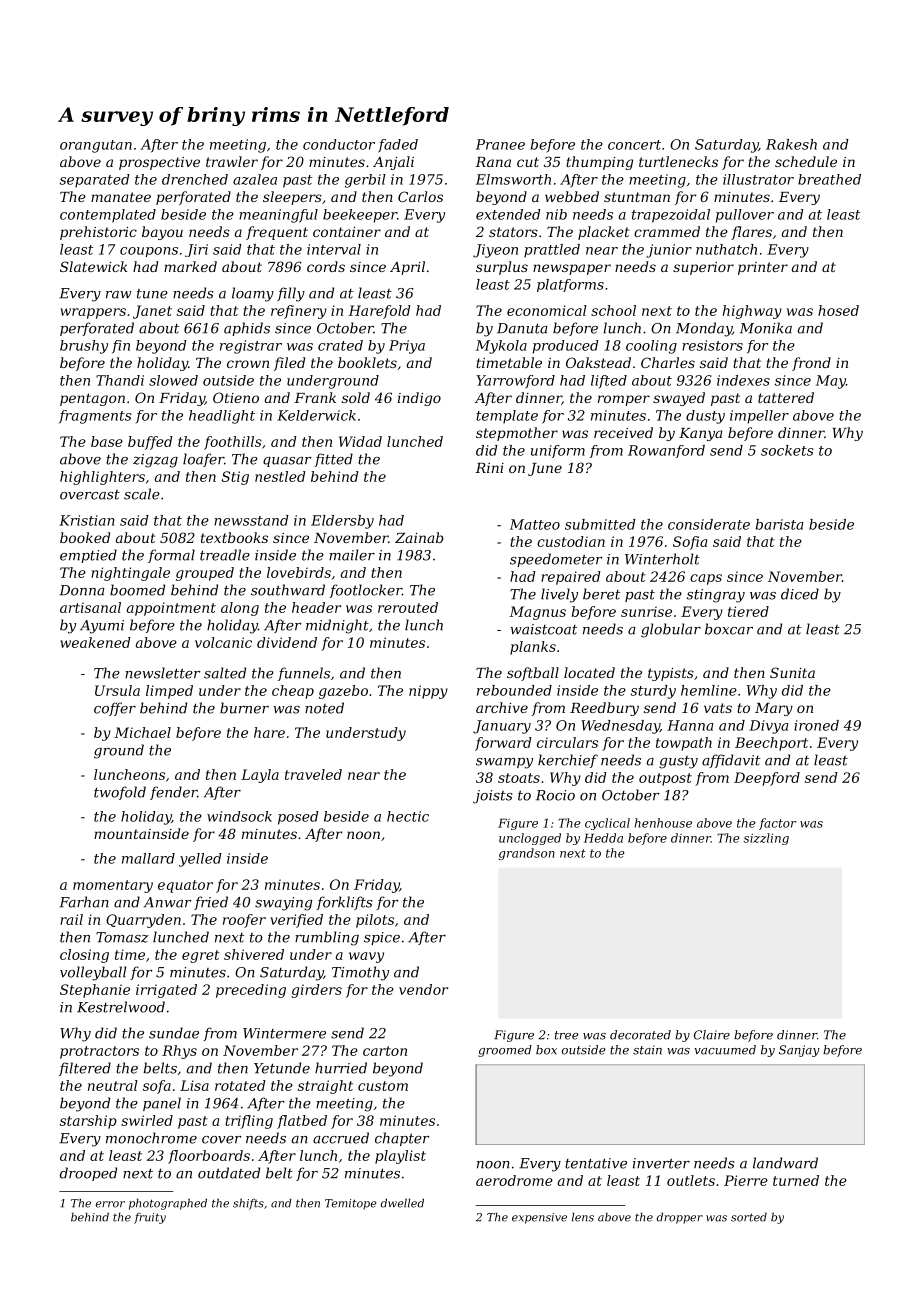  I want to click on overcast, so click(90, 495).
